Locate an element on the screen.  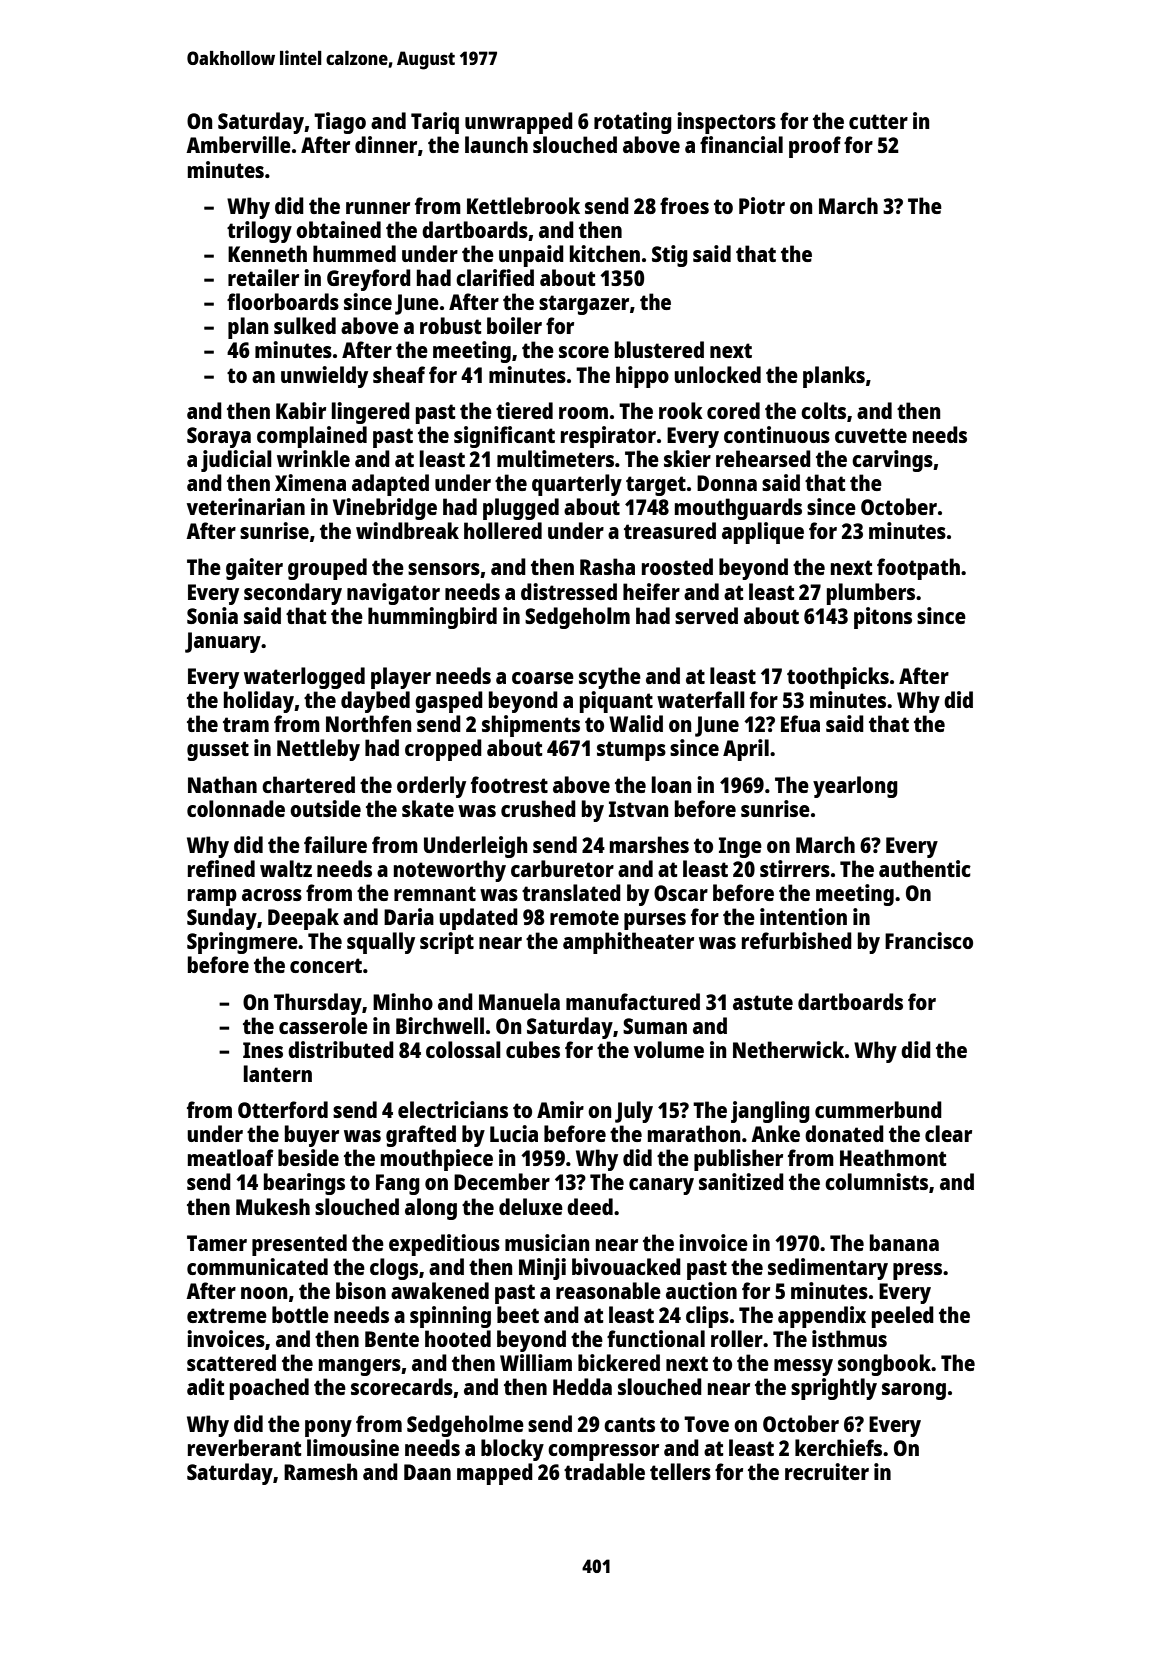
Efua is located at coordinates (800, 723).
